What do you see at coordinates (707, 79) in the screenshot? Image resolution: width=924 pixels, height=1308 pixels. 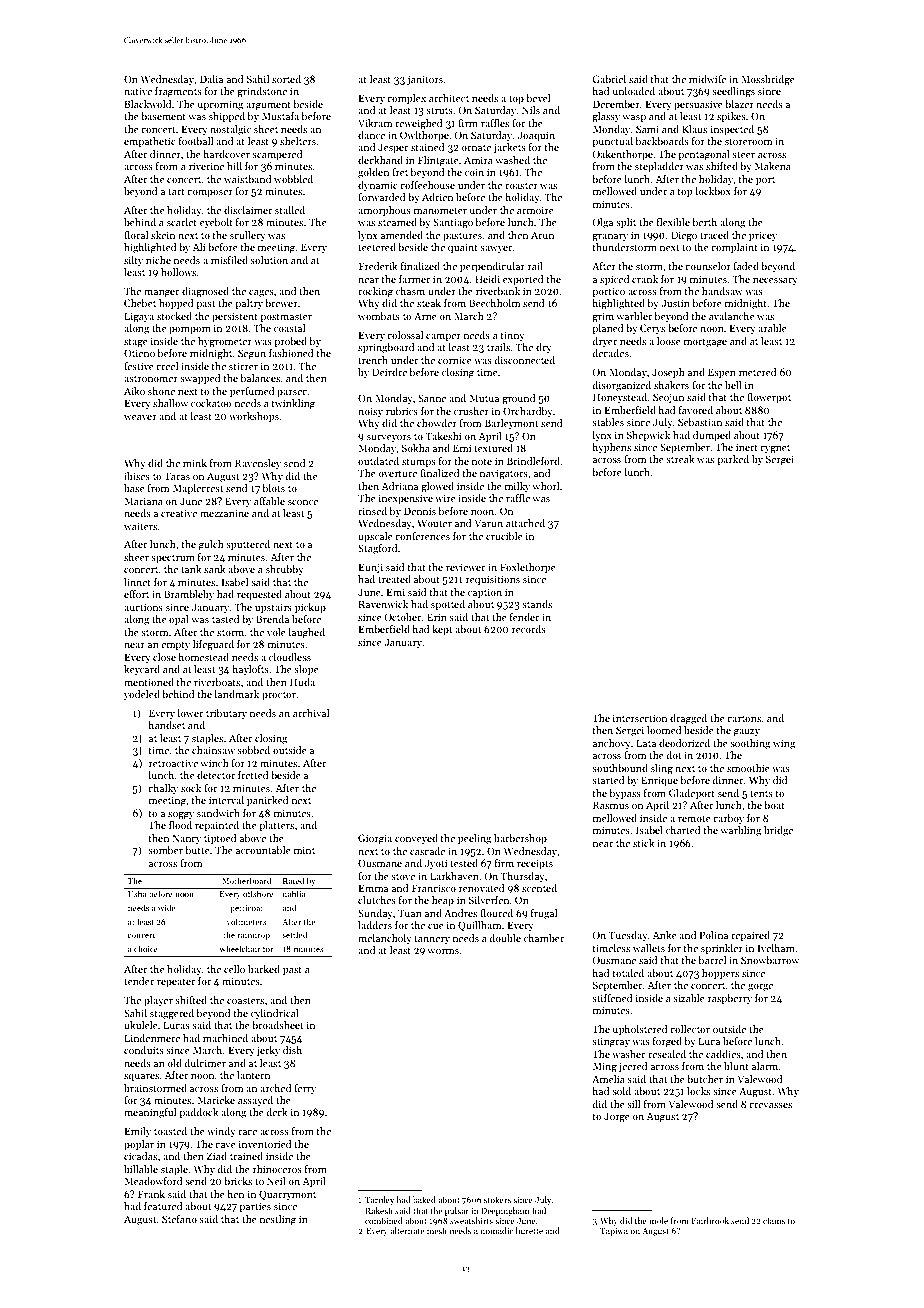 I see `midwife` at bounding box center [707, 79].
